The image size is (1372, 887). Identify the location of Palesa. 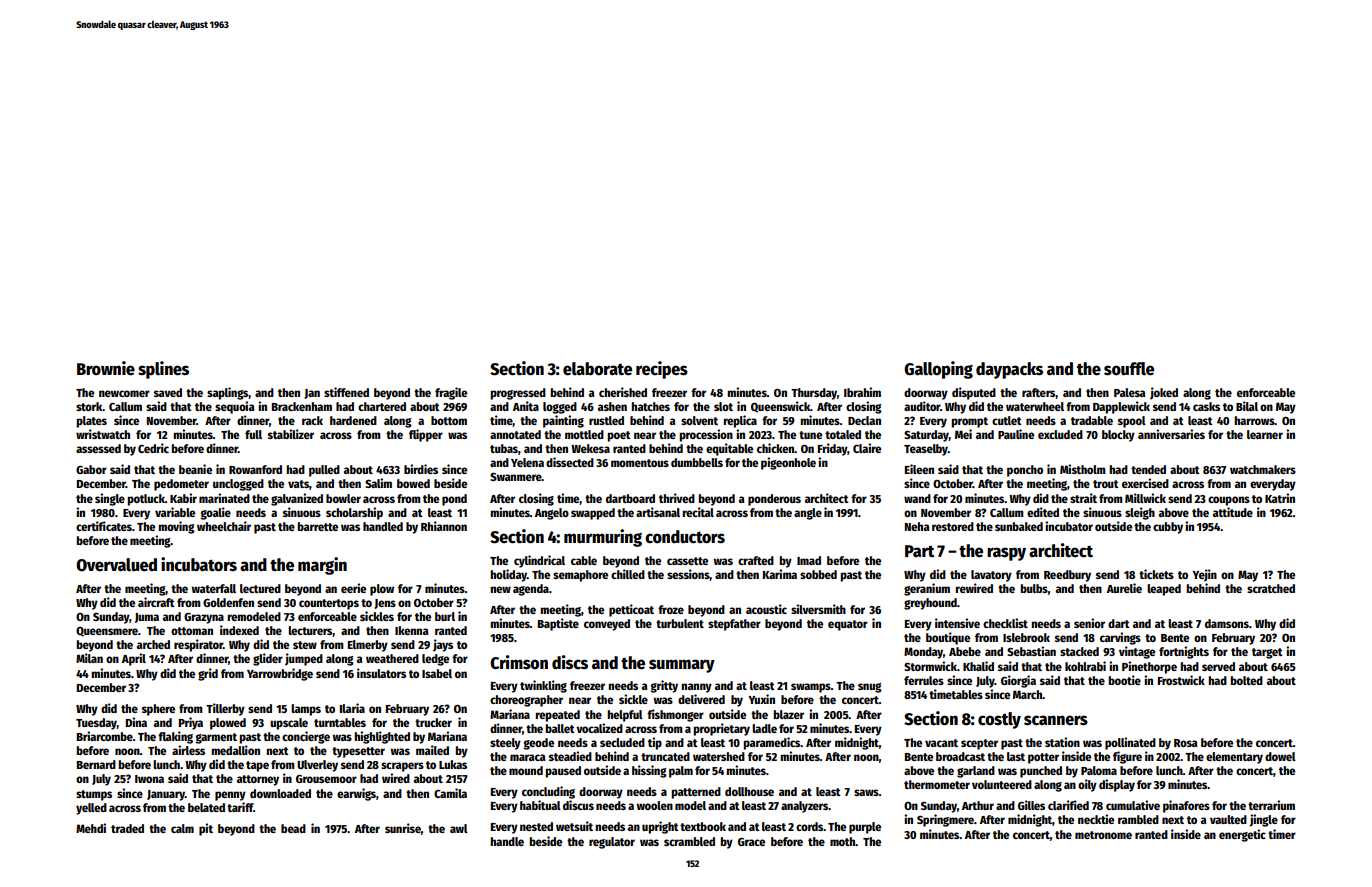
(1129, 392).
